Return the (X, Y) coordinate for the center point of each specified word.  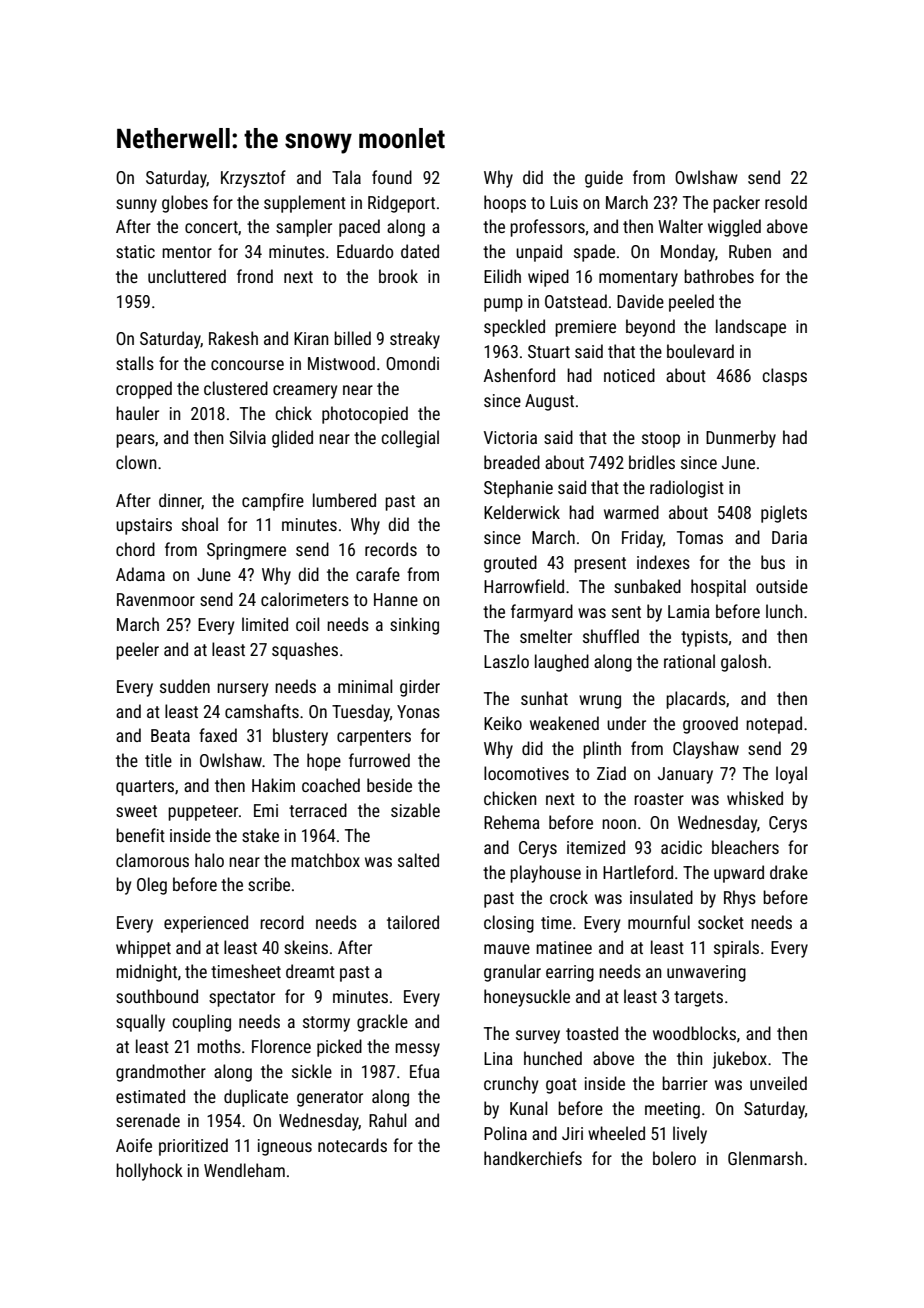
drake (789, 872)
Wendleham (244, 1170)
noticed (629, 375)
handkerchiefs (533, 1158)
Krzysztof (253, 179)
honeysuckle (527, 998)
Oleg (152, 886)
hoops (505, 204)
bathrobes (719, 276)
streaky (415, 340)
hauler (137, 413)
